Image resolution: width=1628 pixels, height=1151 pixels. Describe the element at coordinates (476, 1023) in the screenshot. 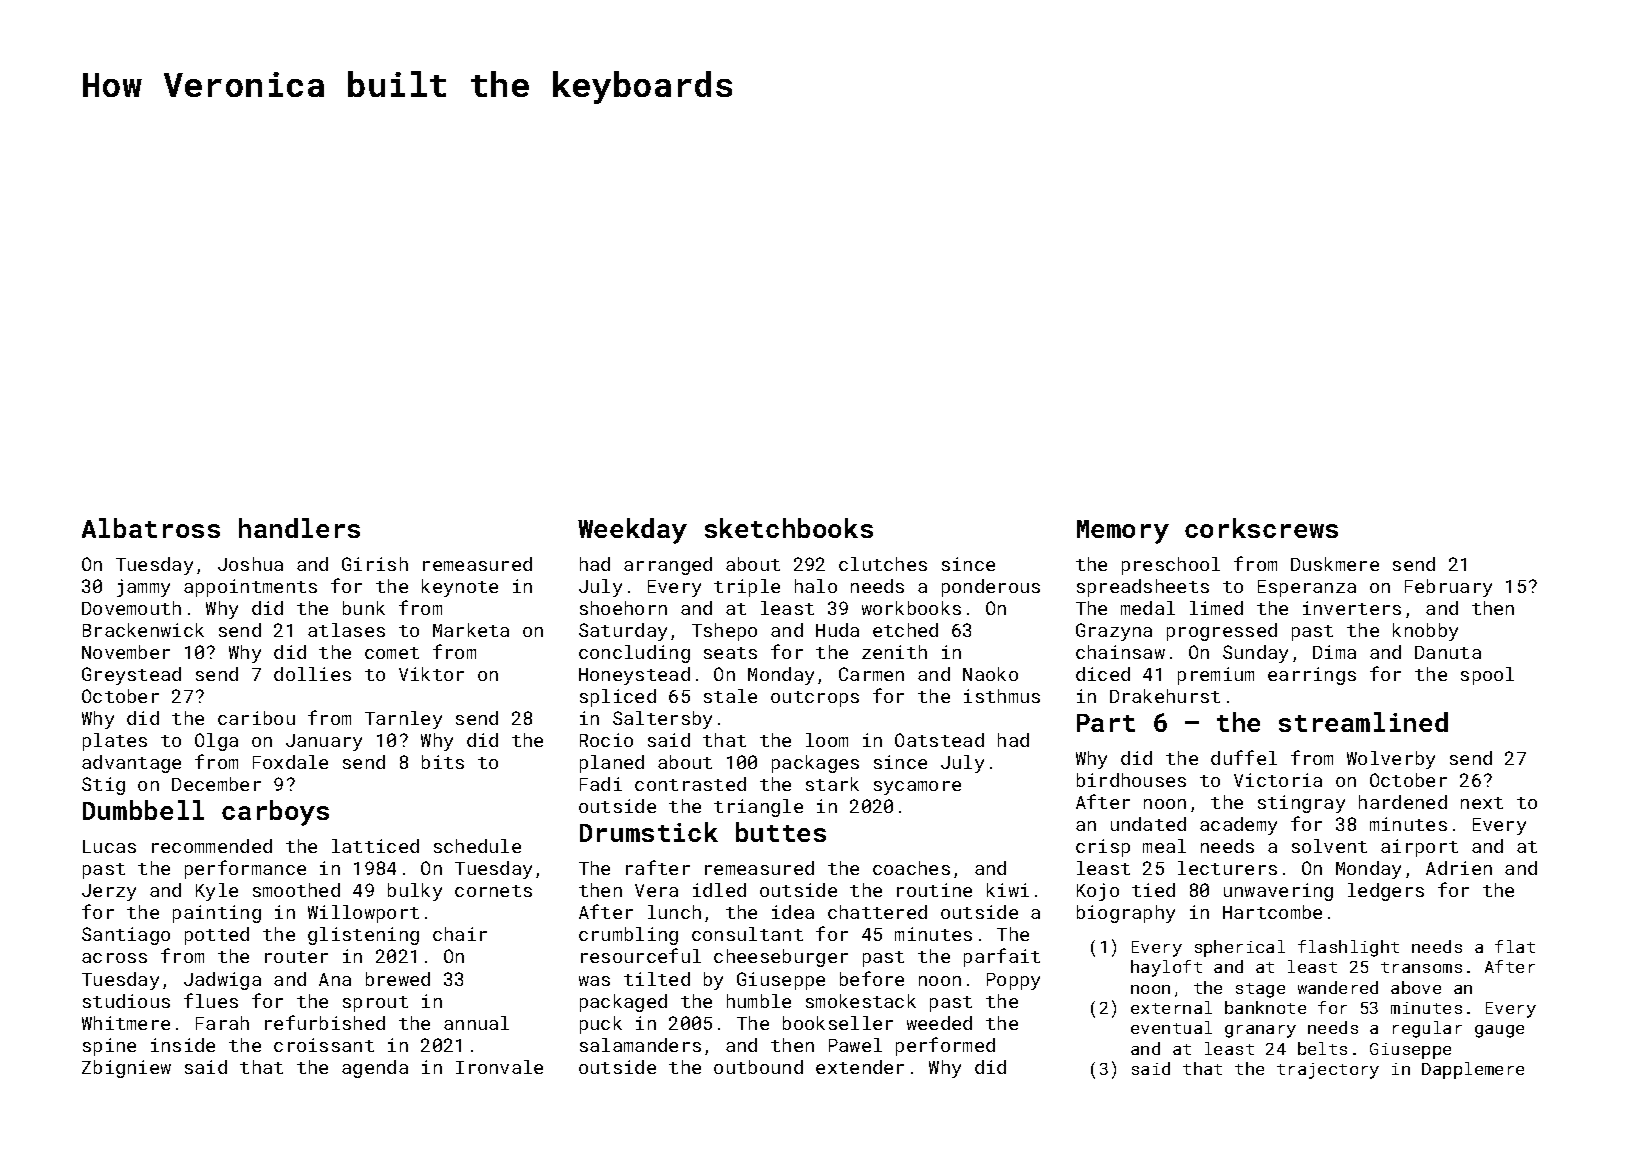

I see `annual` at that location.
